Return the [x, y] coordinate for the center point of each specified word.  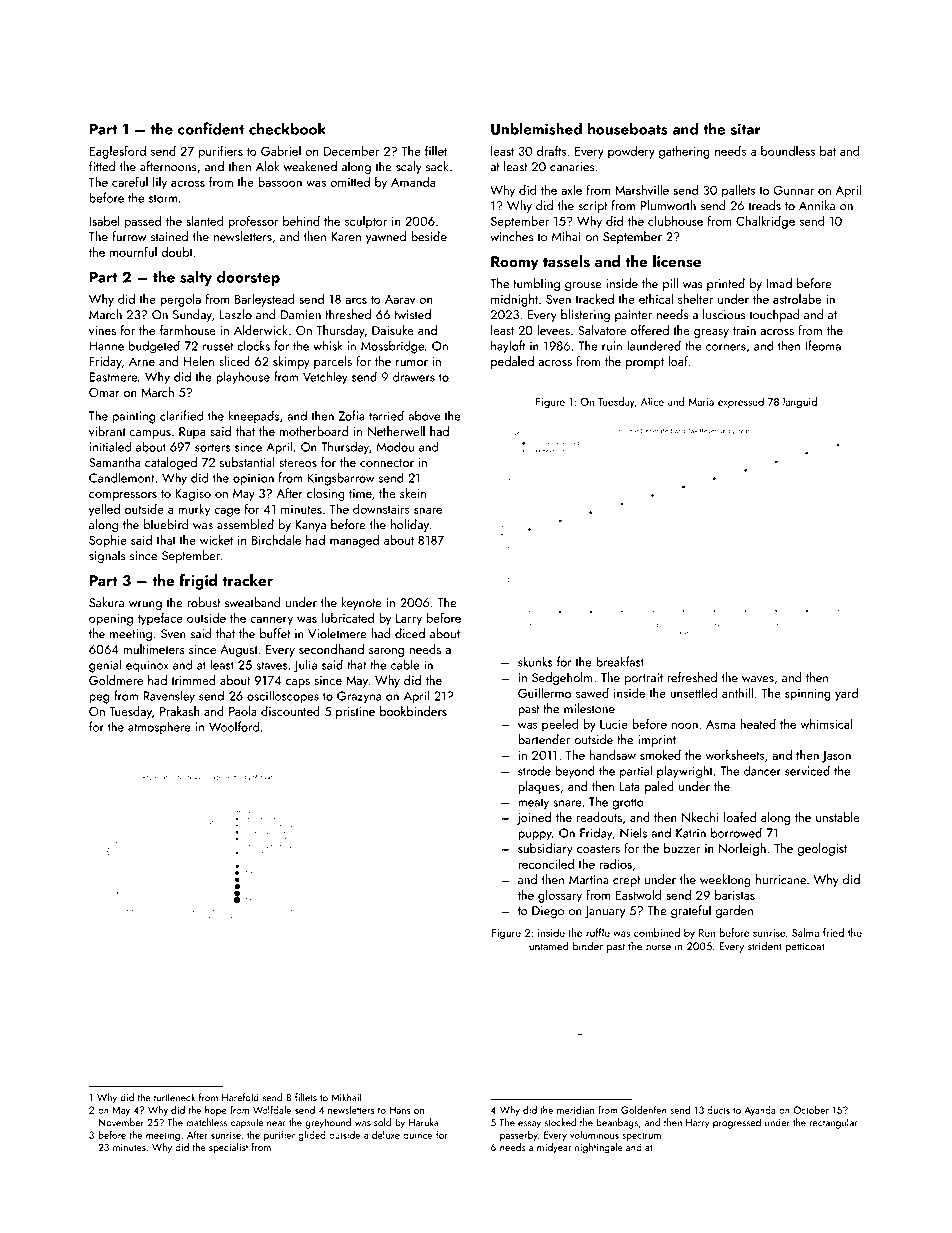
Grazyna [359, 697]
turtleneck [174, 1097]
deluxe [386, 1135]
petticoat [804, 947]
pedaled [512, 362]
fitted [102, 166]
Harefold [240, 1097]
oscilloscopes [283, 697]
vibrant [107, 431]
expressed [741, 402]
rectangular [834, 1123]
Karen [346, 237]
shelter [695, 299]
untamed [549, 946]
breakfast [620, 661]
